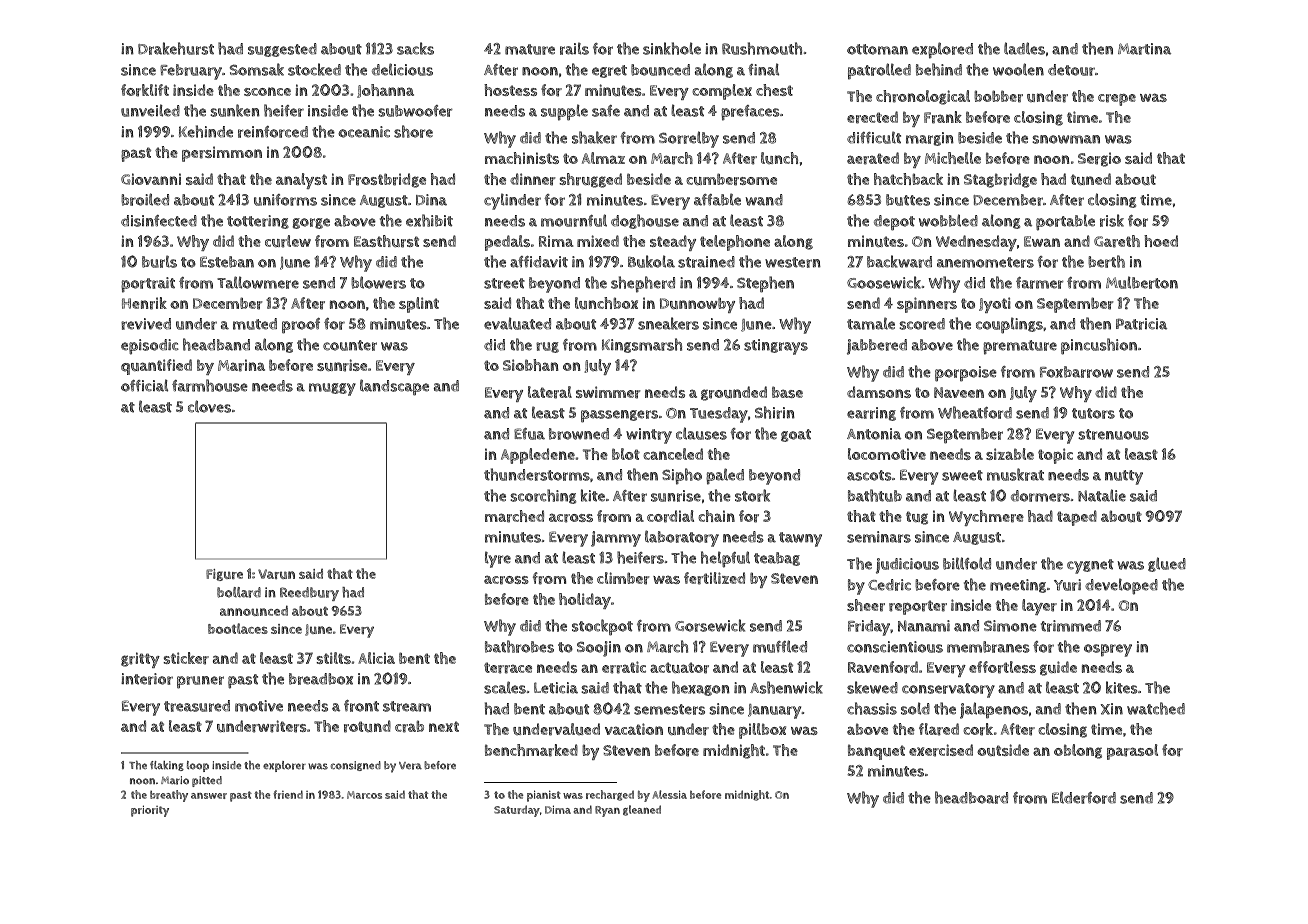 Image resolution: width=1308 pixels, height=924 pixels. I want to click on oceanic, so click(364, 132).
